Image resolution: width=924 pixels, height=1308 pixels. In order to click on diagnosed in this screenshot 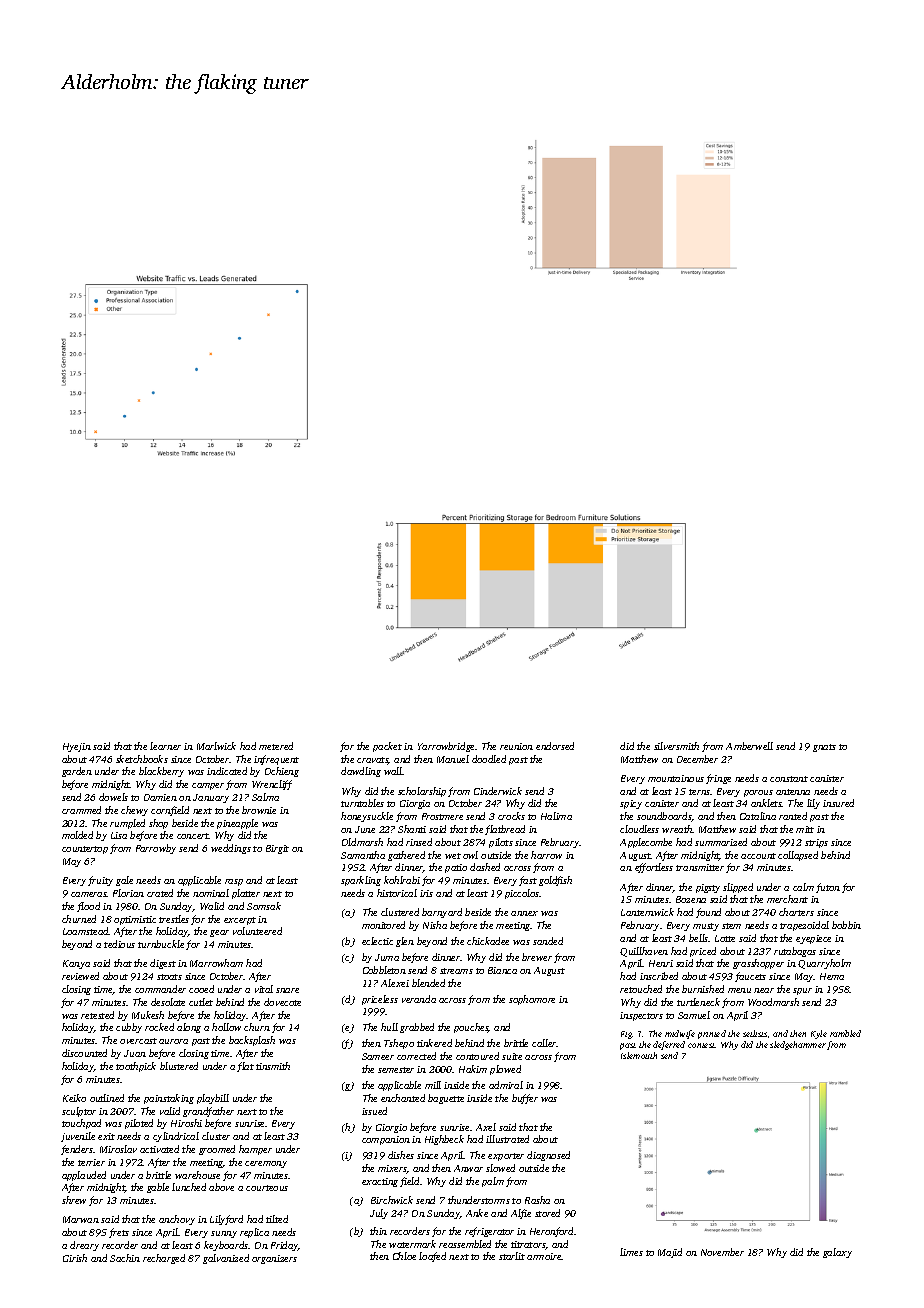, I will do `click(548, 1156)`.
